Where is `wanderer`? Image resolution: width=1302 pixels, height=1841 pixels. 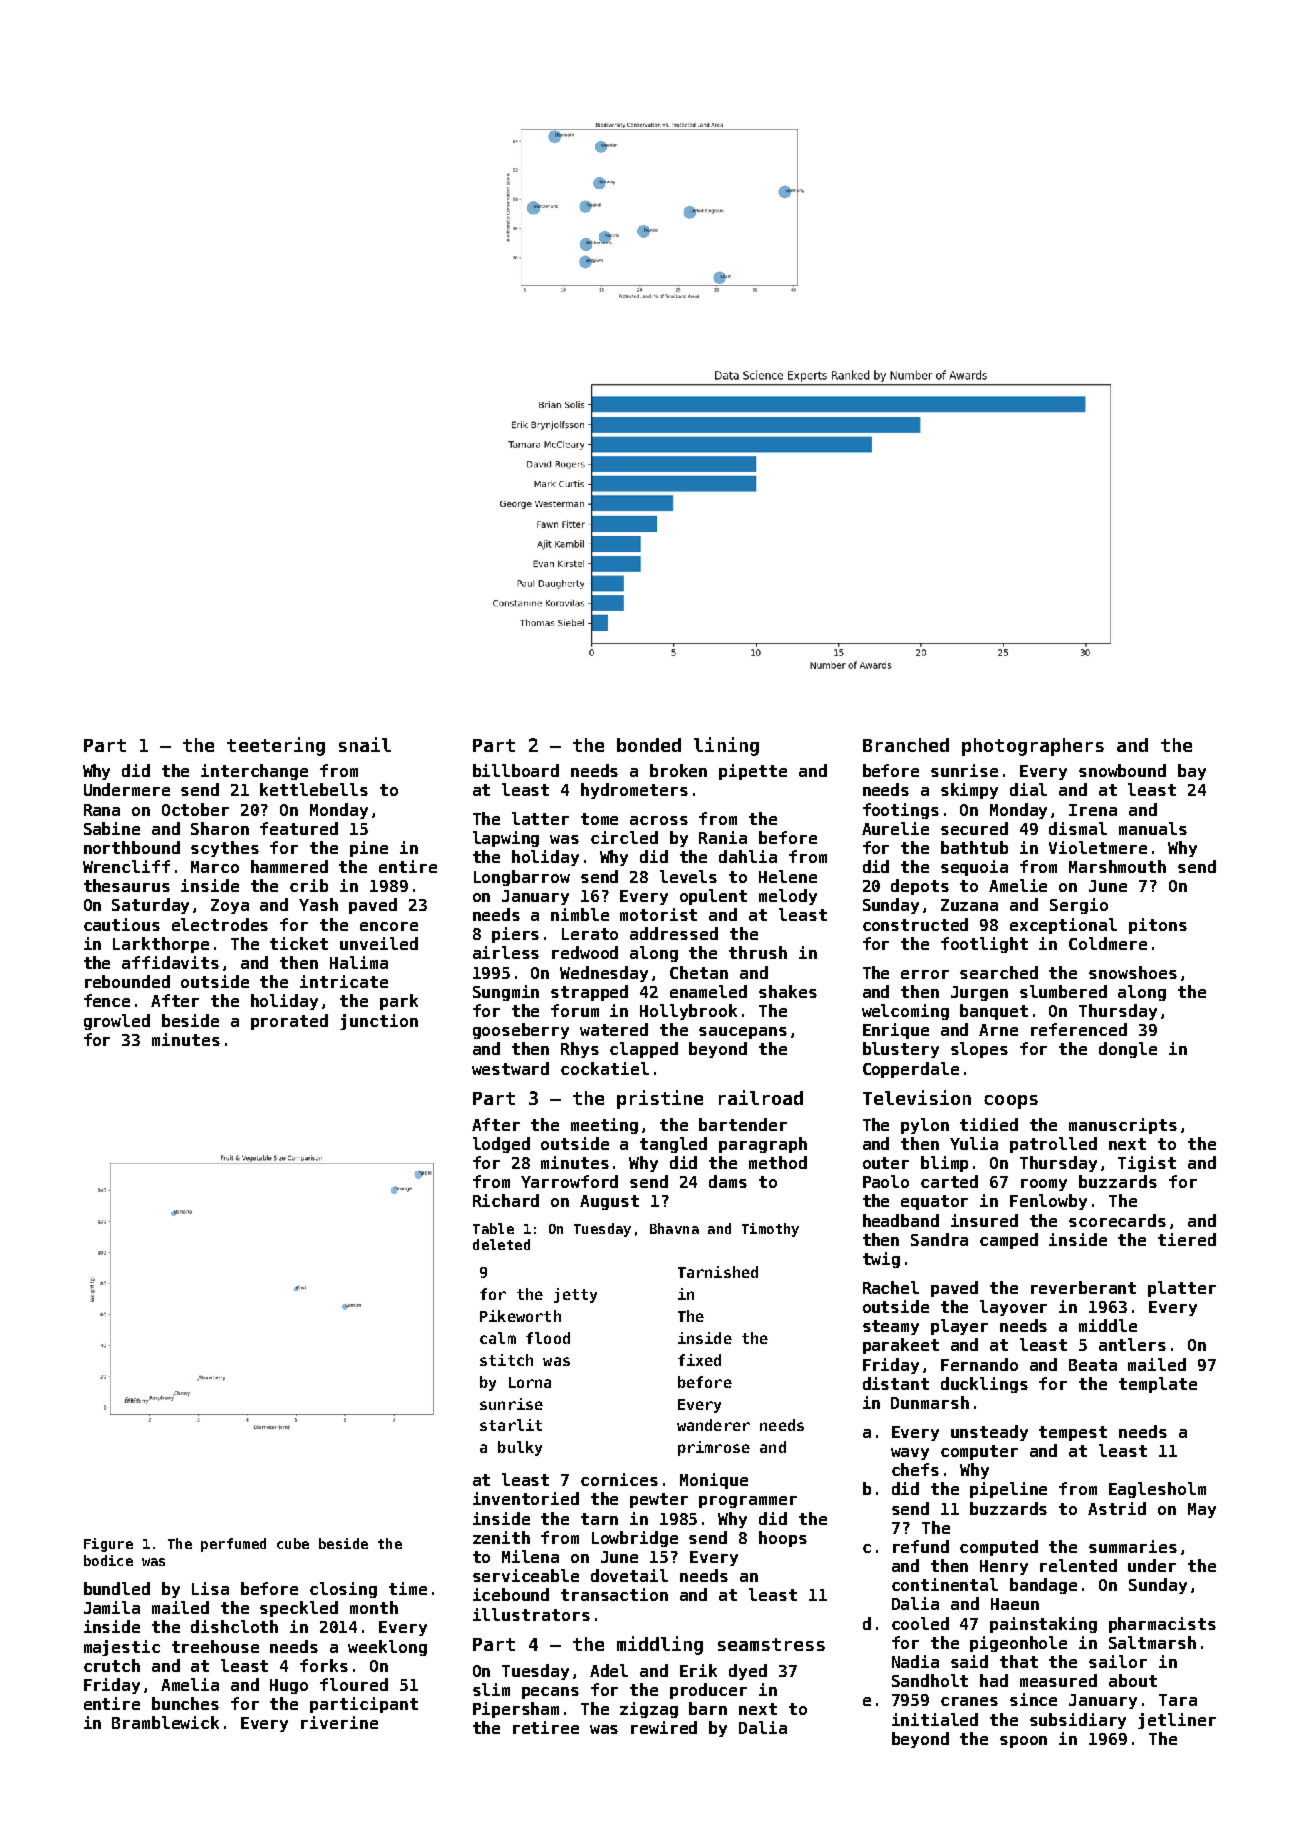 wanderer is located at coordinates (713, 1425).
